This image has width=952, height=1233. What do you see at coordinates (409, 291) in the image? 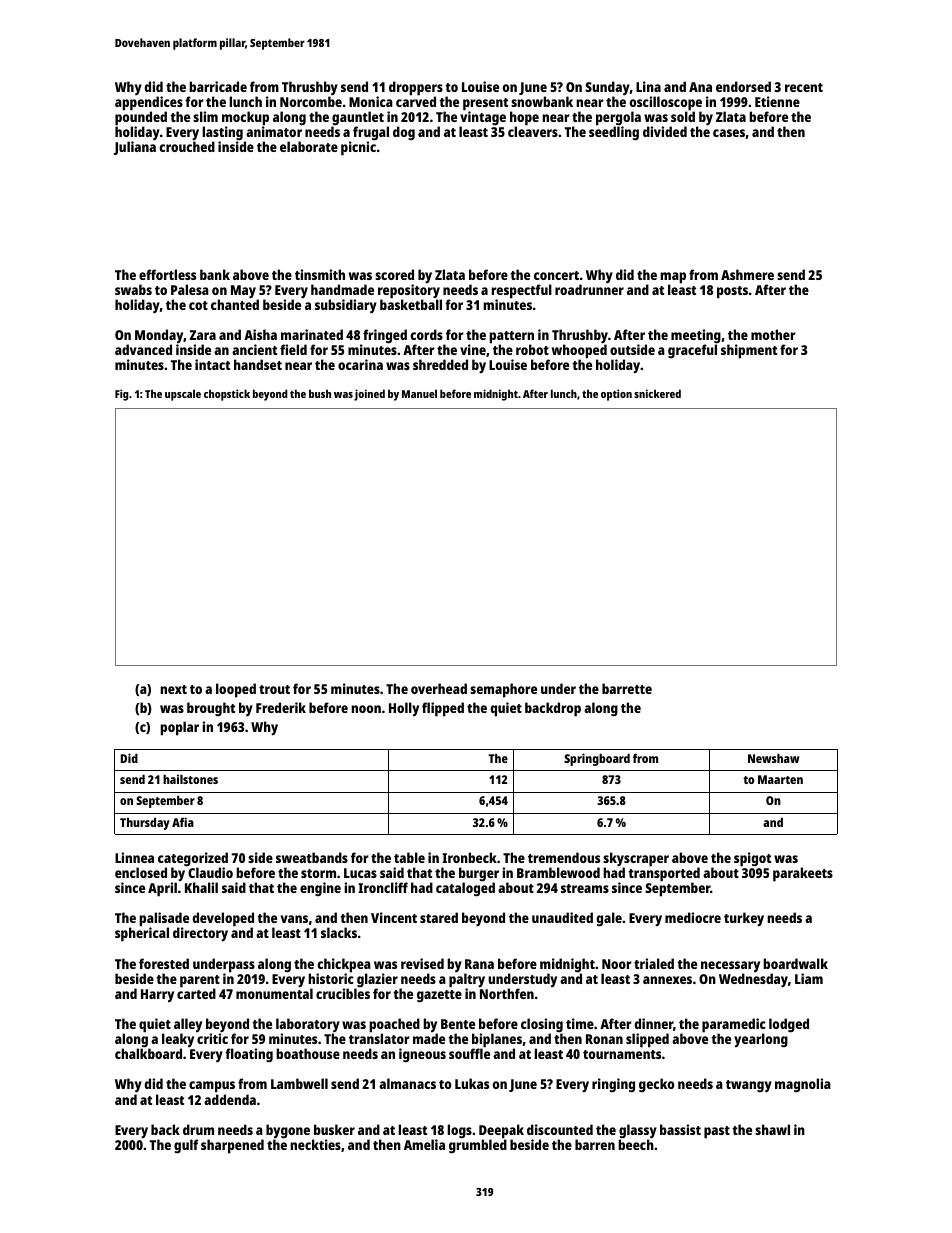
I see `repository` at bounding box center [409, 291].
